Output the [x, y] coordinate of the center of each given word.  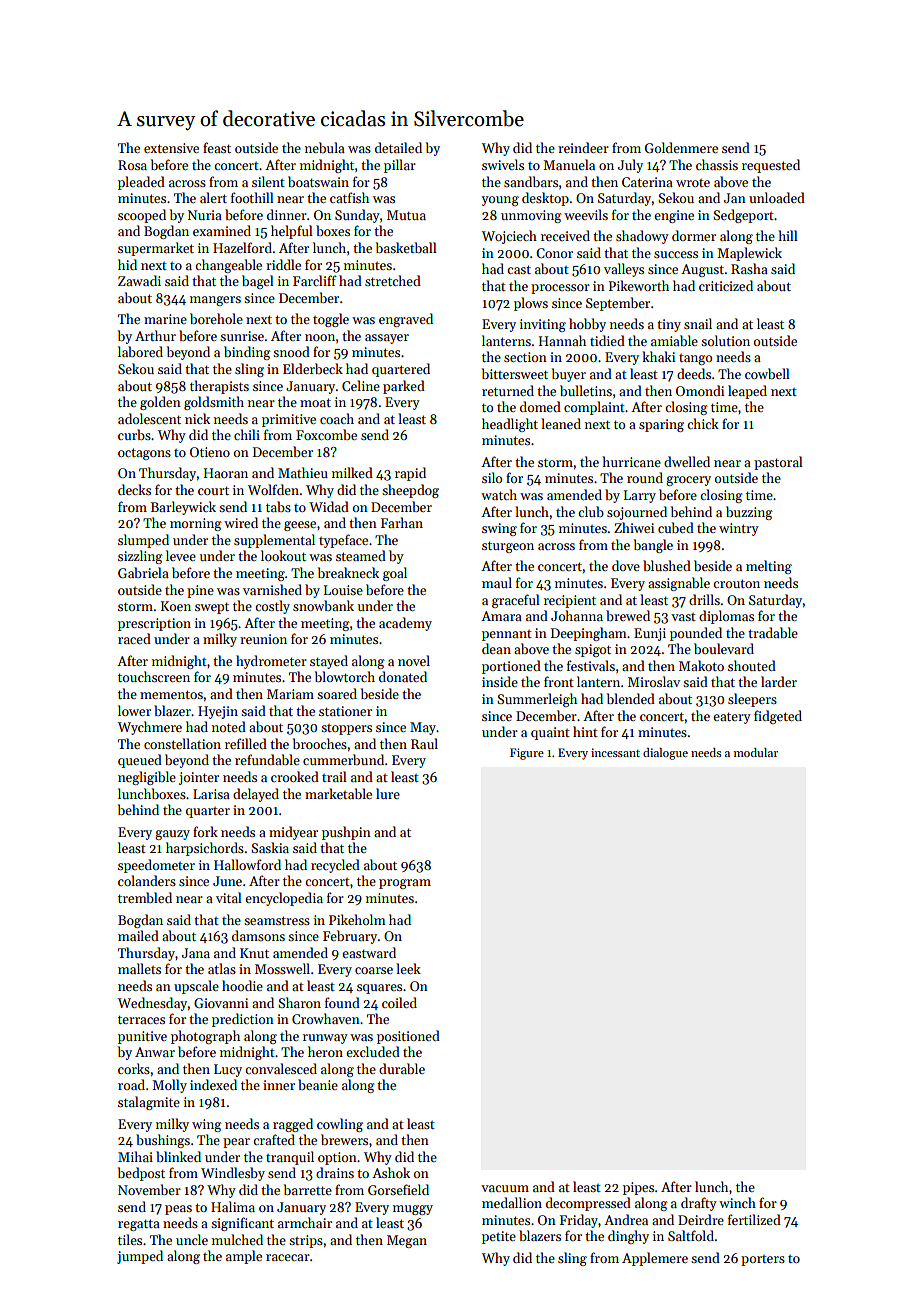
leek [408, 968]
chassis [717, 164]
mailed [138, 935]
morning [196, 524]
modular [756, 752]
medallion [512, 1202]
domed [540, 406]
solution [725, 340]
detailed [398, 147]
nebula [325, 147]
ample [244, 1257]
